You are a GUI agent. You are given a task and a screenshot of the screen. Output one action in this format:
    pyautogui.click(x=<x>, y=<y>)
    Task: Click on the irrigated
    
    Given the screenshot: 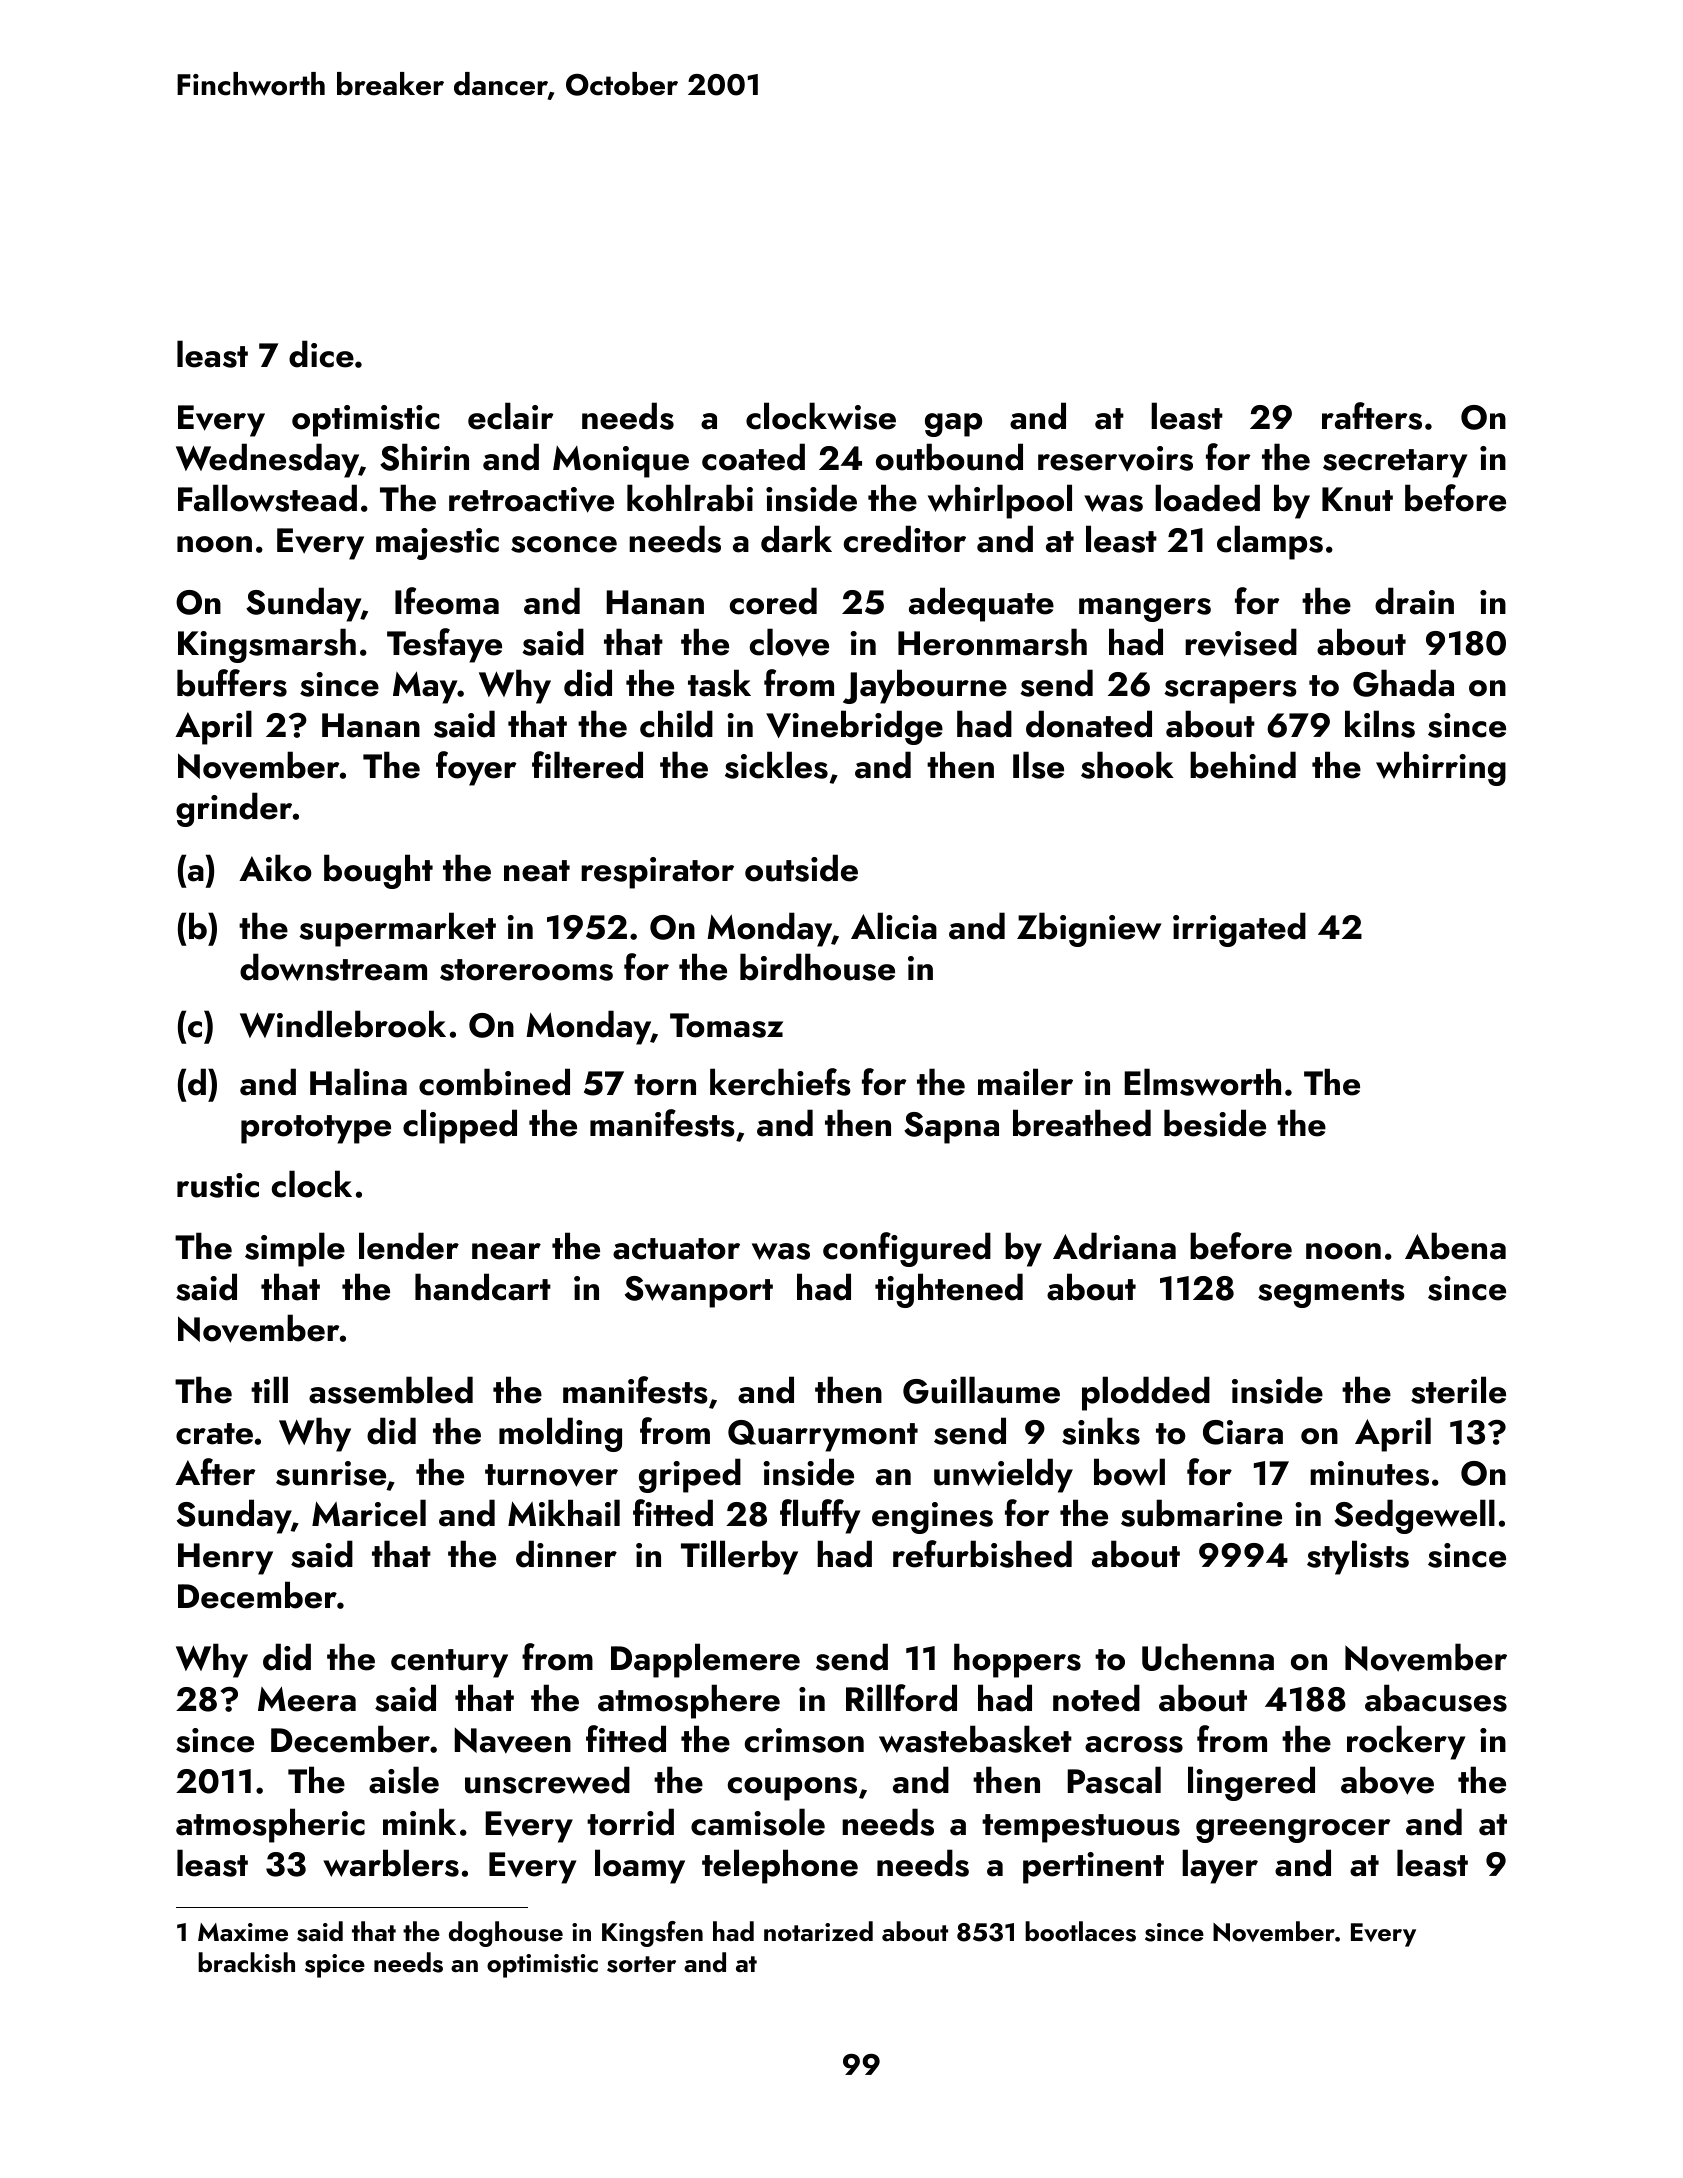 What is the action you would take?
    pyautogui.click(x=1239, y=929)
